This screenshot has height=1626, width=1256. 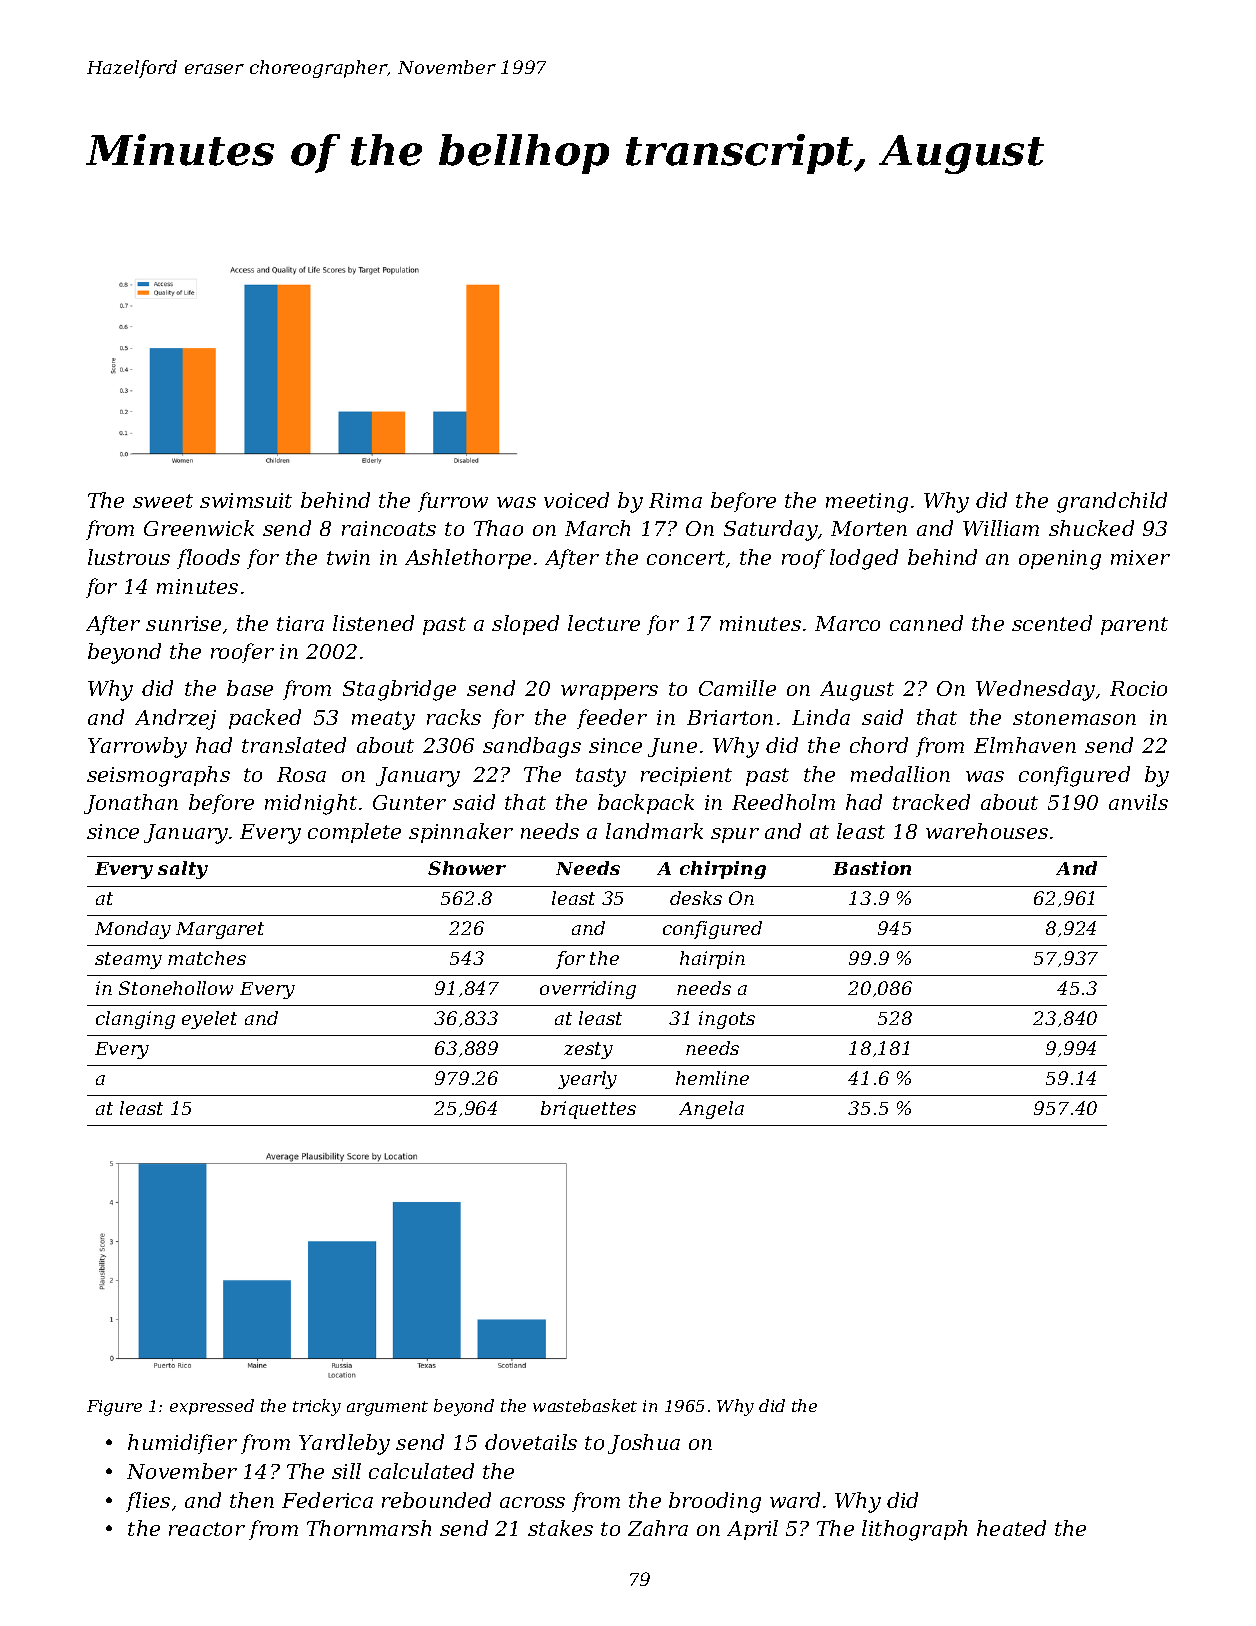 I want to click on ingots, so click(x=727, y=1020).
